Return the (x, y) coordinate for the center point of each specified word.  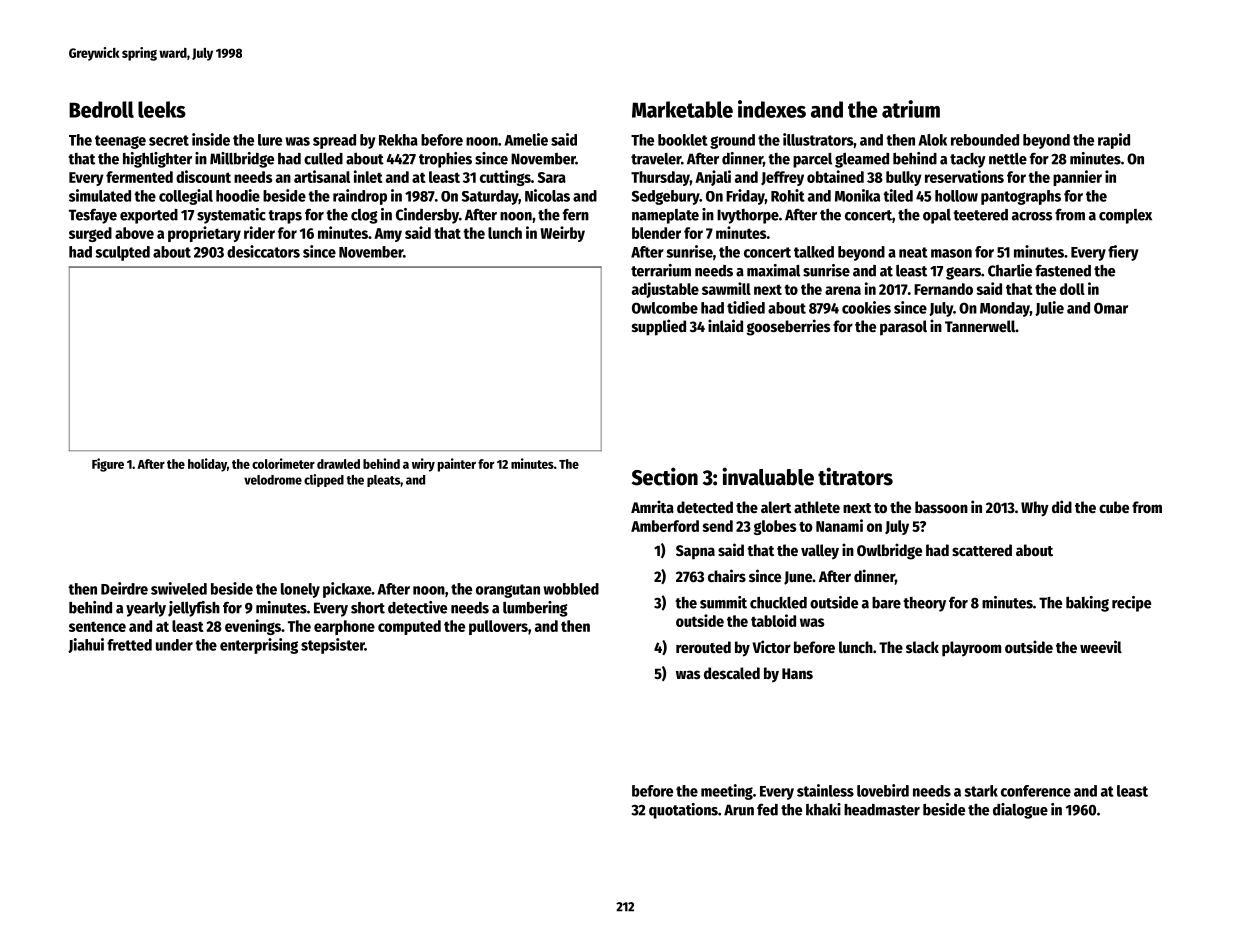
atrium (911, 109)
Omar (1111, 308)
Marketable (682, 109)
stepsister (333, 646)
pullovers (498, 627)
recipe (1131, 604)
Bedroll (101, 109)
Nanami (839, 525)
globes (775, 527)
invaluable (768, 476)
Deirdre (124, 588)
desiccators (263, 251)
